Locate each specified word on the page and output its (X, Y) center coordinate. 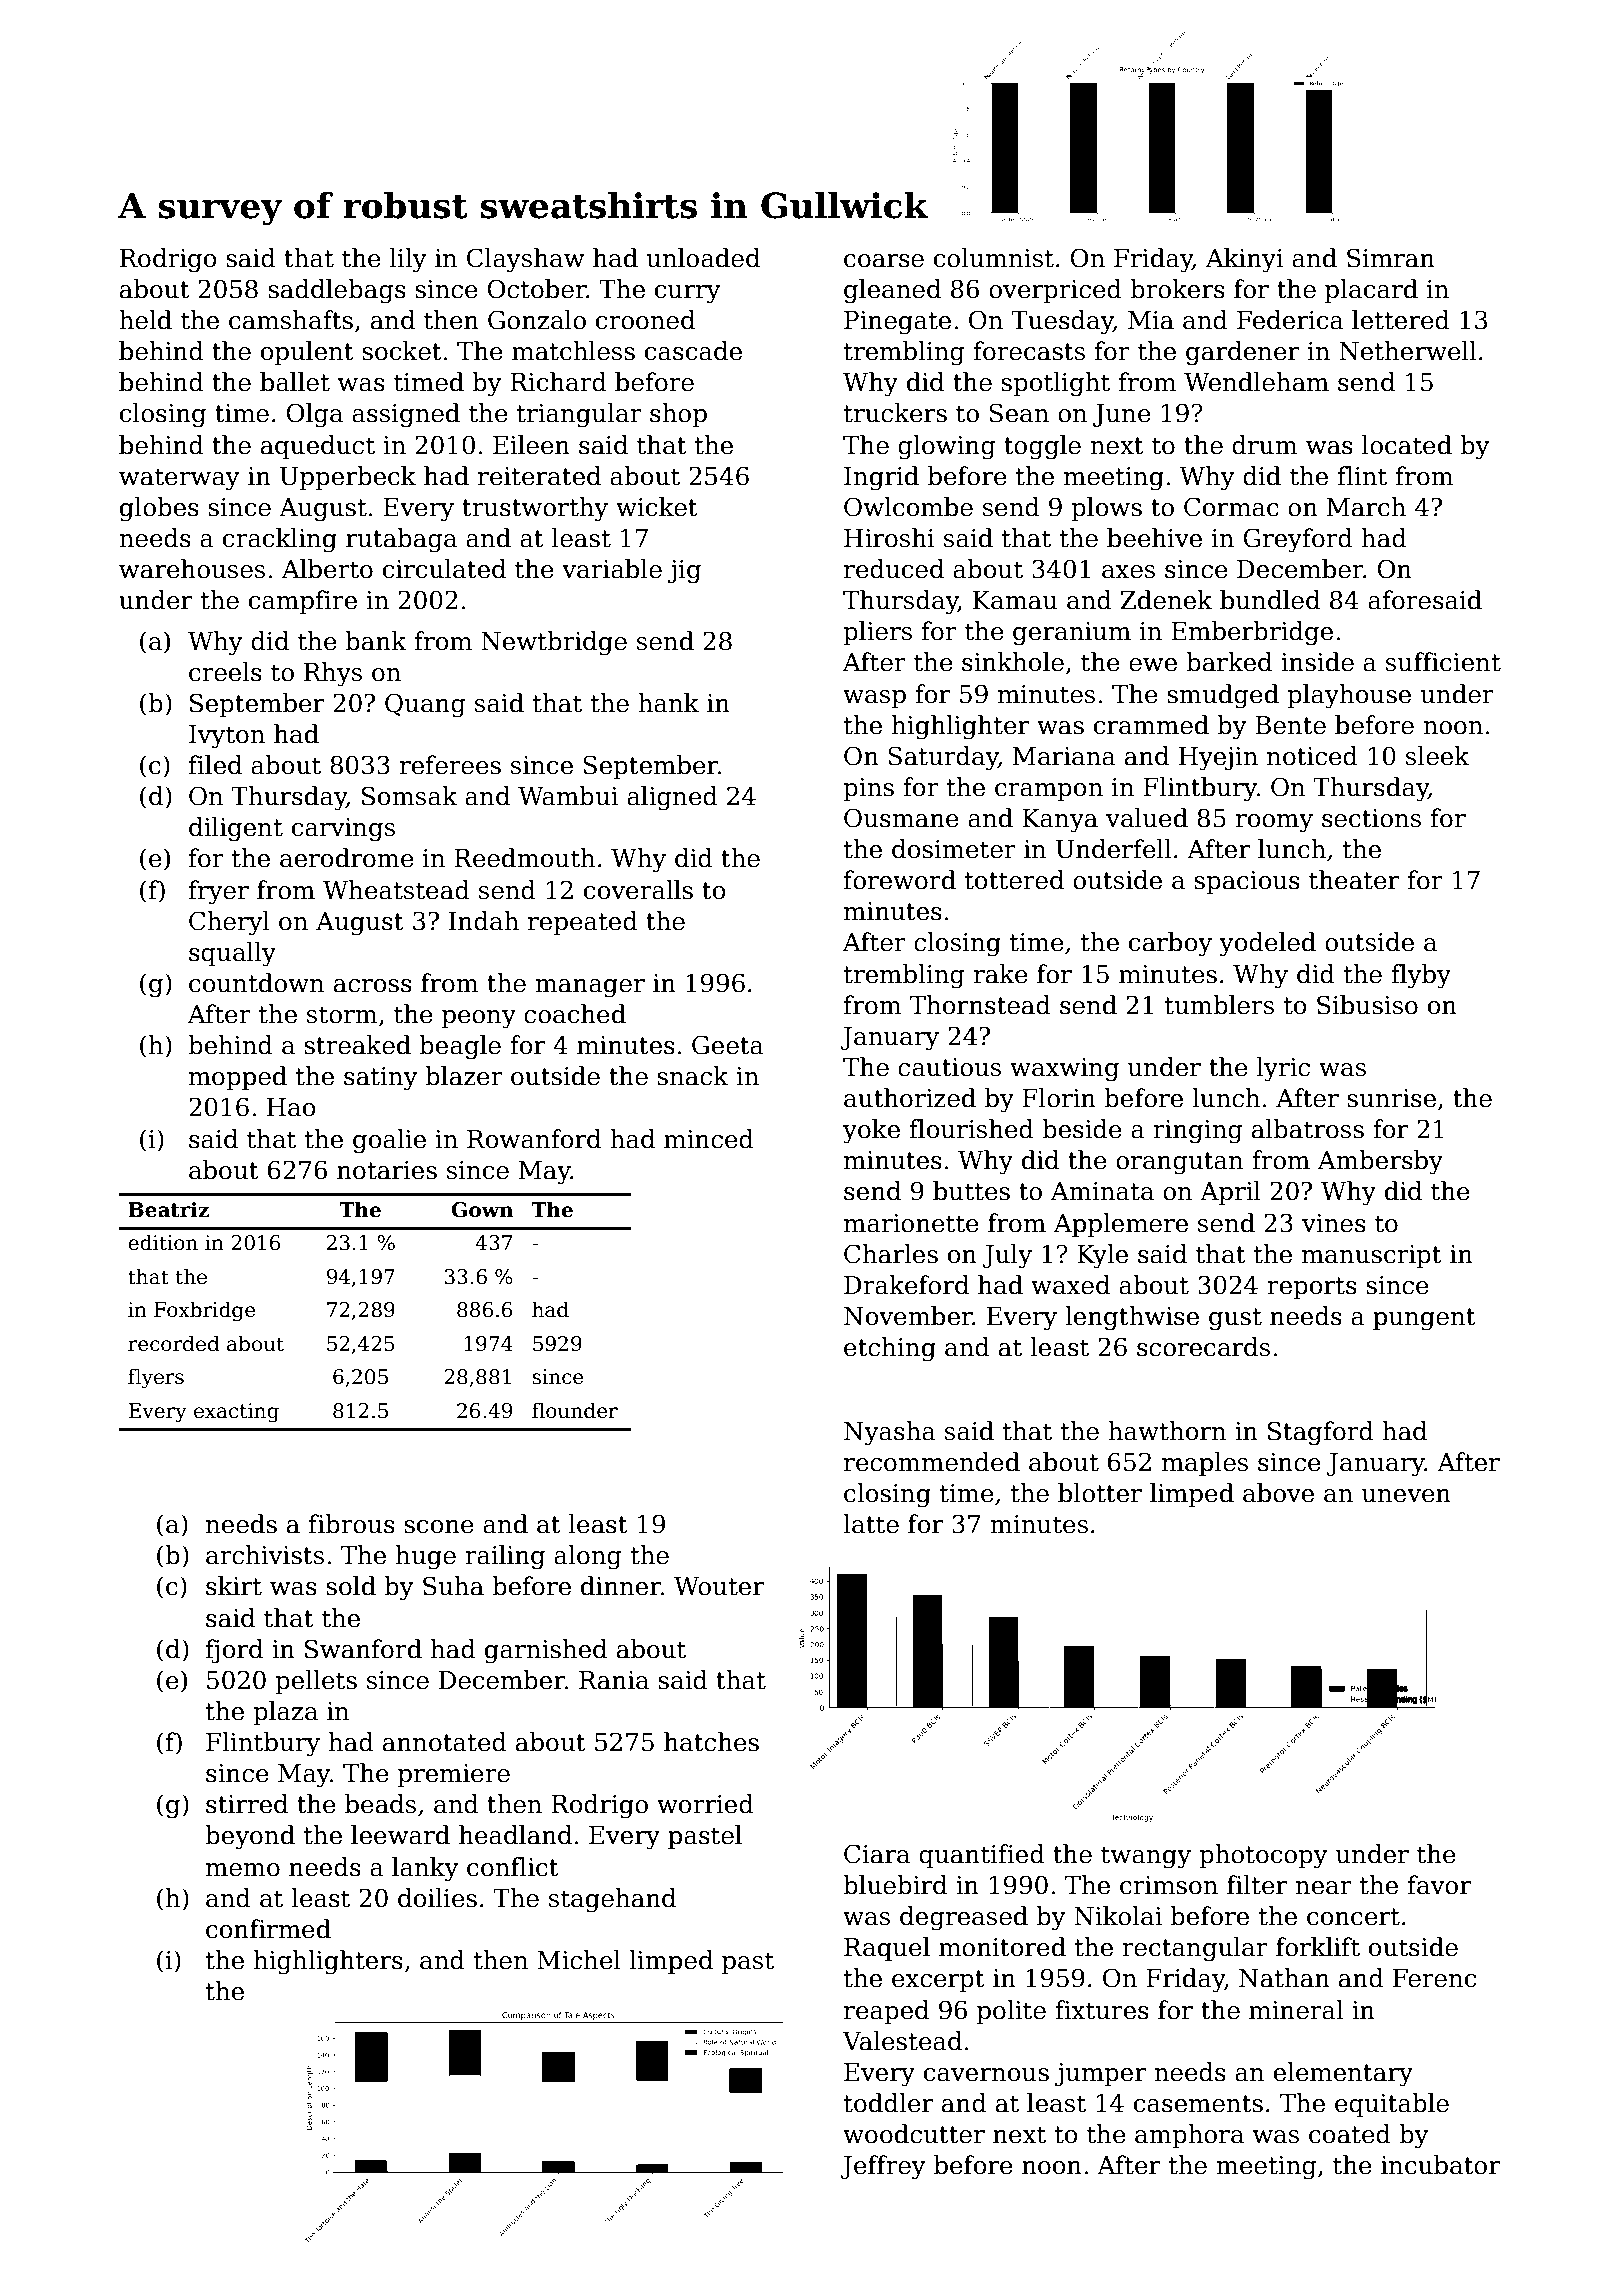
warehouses (192, 569)
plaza (285, 1713)
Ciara (877, 1854)
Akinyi (1245, 260)
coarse (884, 261)
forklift (1318, 1947)
